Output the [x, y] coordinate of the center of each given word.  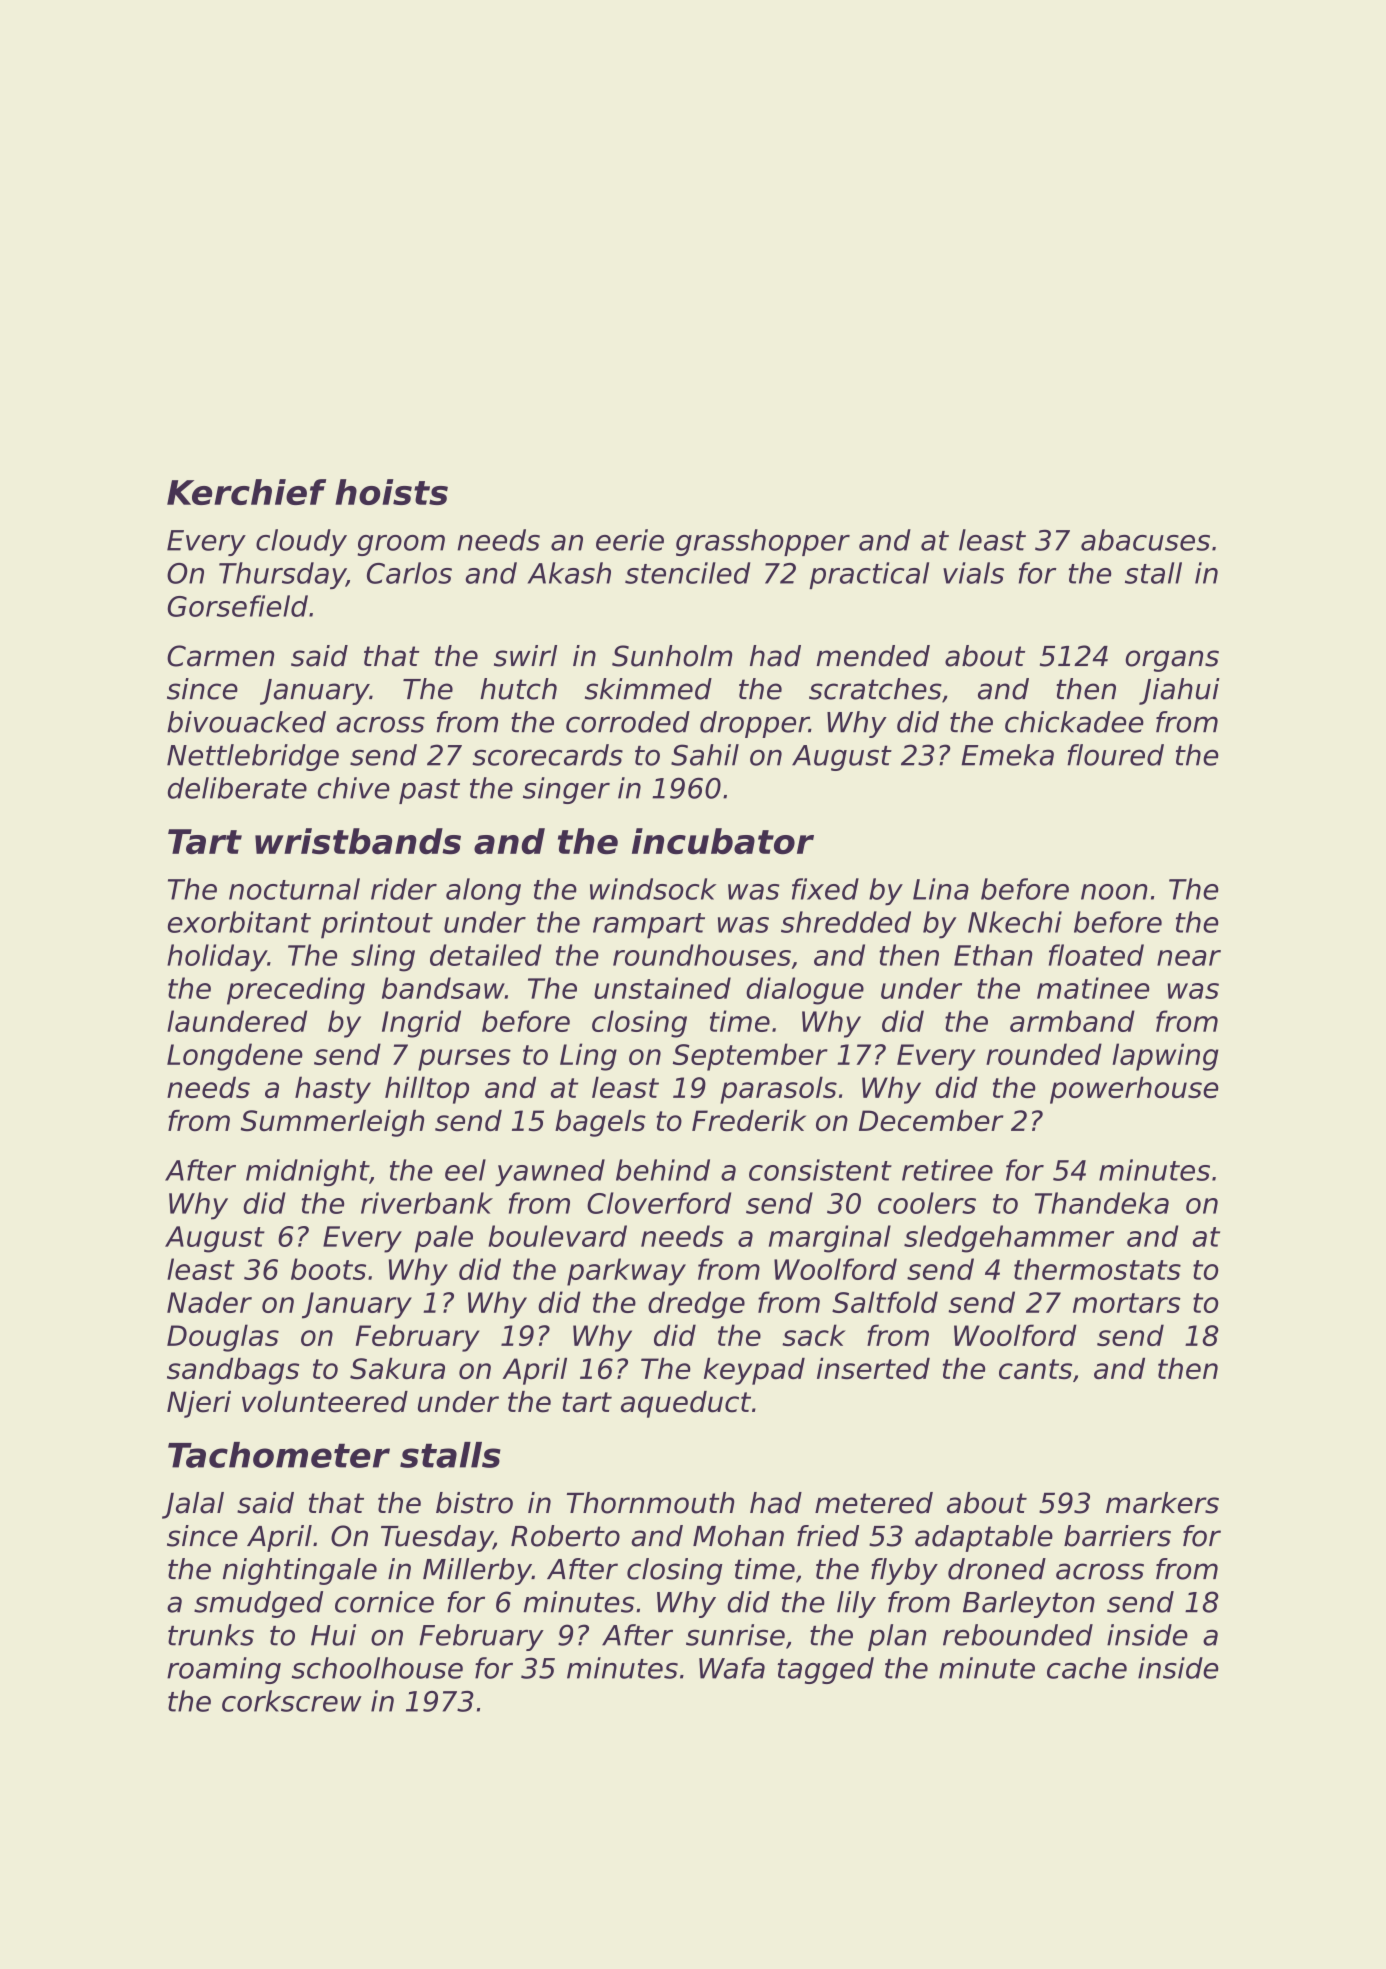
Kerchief [246, 492]
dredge [696, 1305]
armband [1072, 1021]
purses [464, 1060]
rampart [649, 926]
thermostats [1097, 1269]
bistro [474, 1503]
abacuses [1145, 540]
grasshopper [763, 542]
